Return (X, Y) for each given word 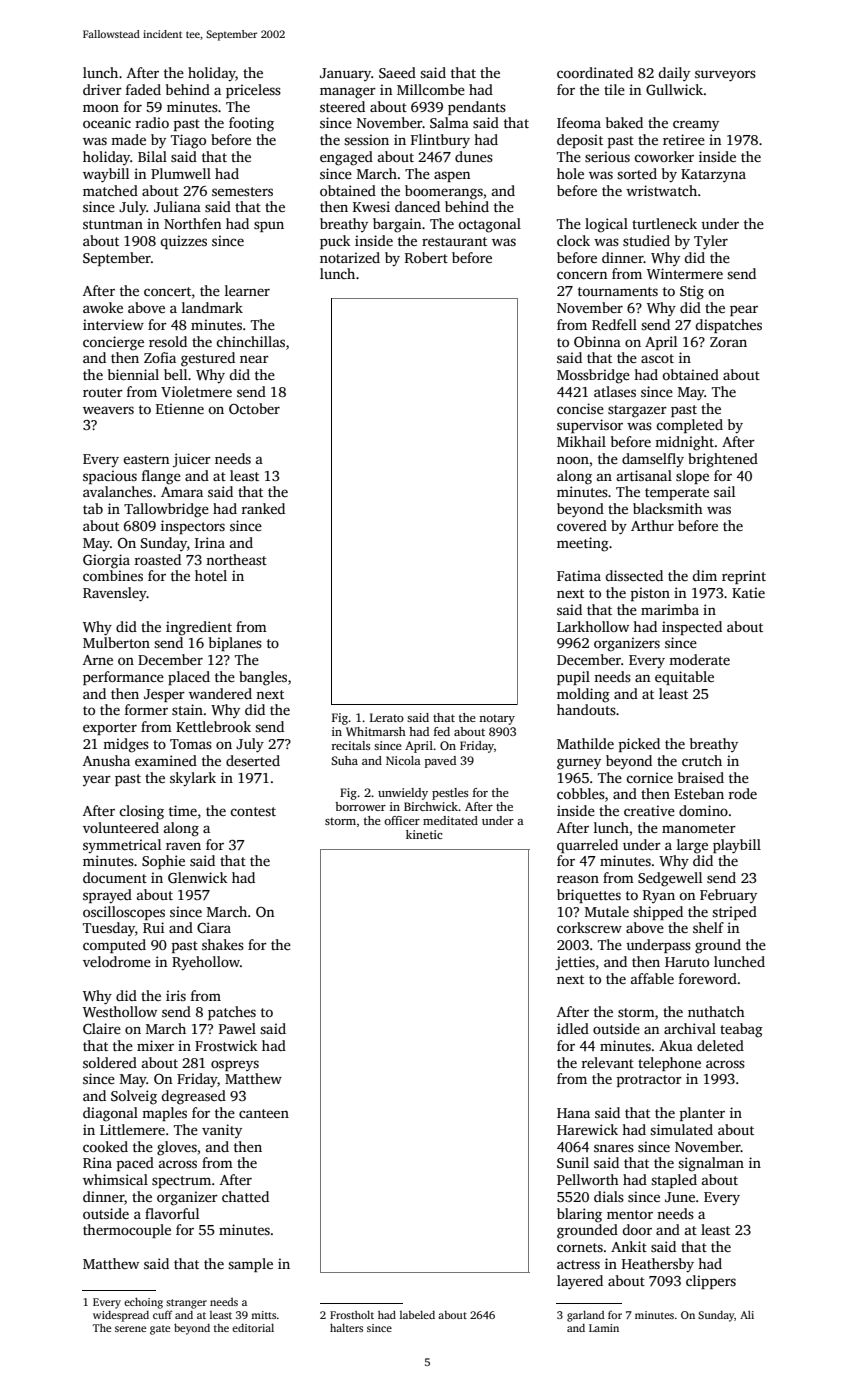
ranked (263, 508)
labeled (417, 1314)
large (692, 846)
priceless (253, 91)
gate (160, 1330)
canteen (264, 1113)
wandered (220, 693)
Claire (102, 1028)
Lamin (604, 1328)
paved (440, 762)
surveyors (725, 76)
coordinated (595, 72)
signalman (711, 1164)
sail (724, 491)
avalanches (117, 491)
